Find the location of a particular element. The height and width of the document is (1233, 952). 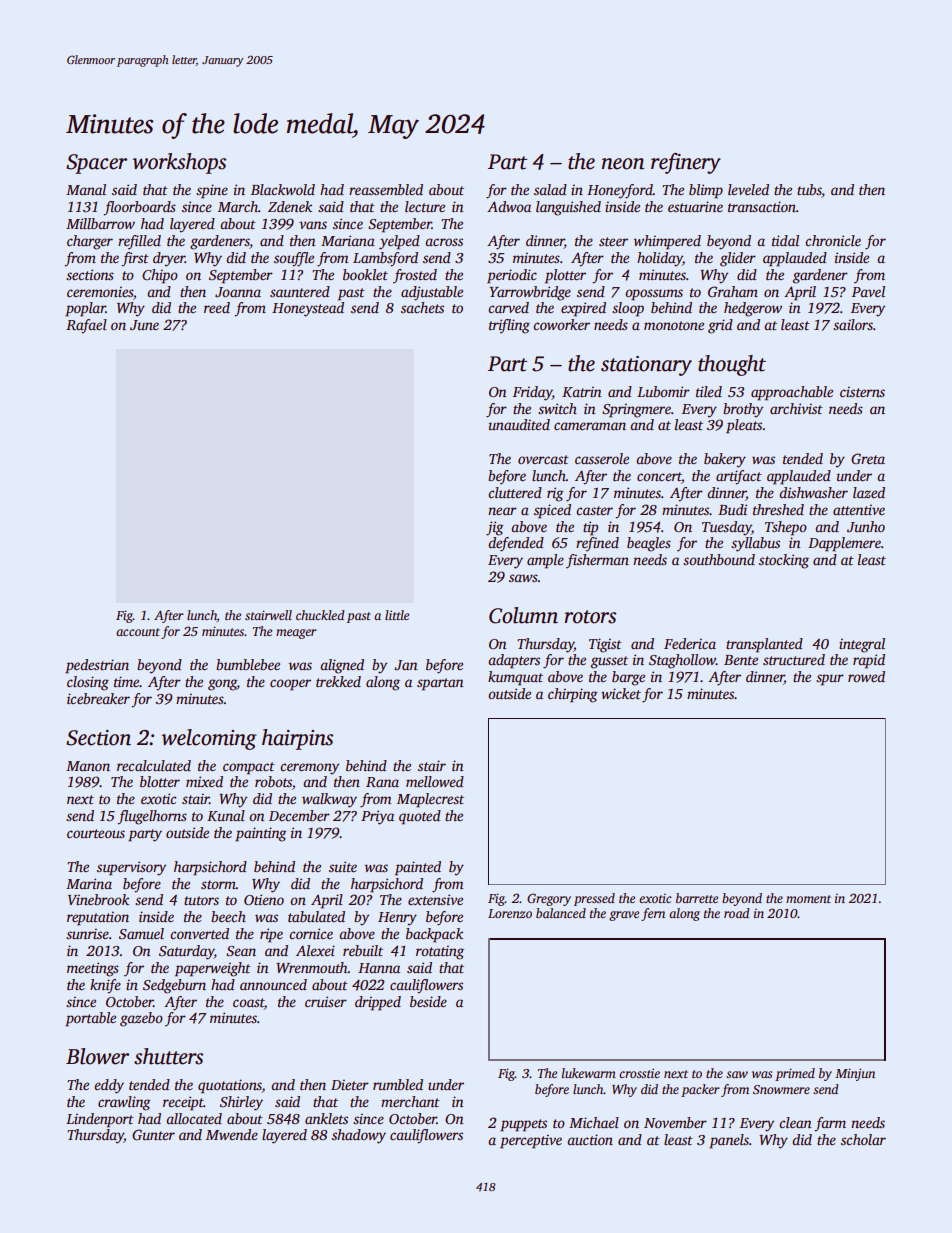

Blackwold is located at coordinates (283, 189).
